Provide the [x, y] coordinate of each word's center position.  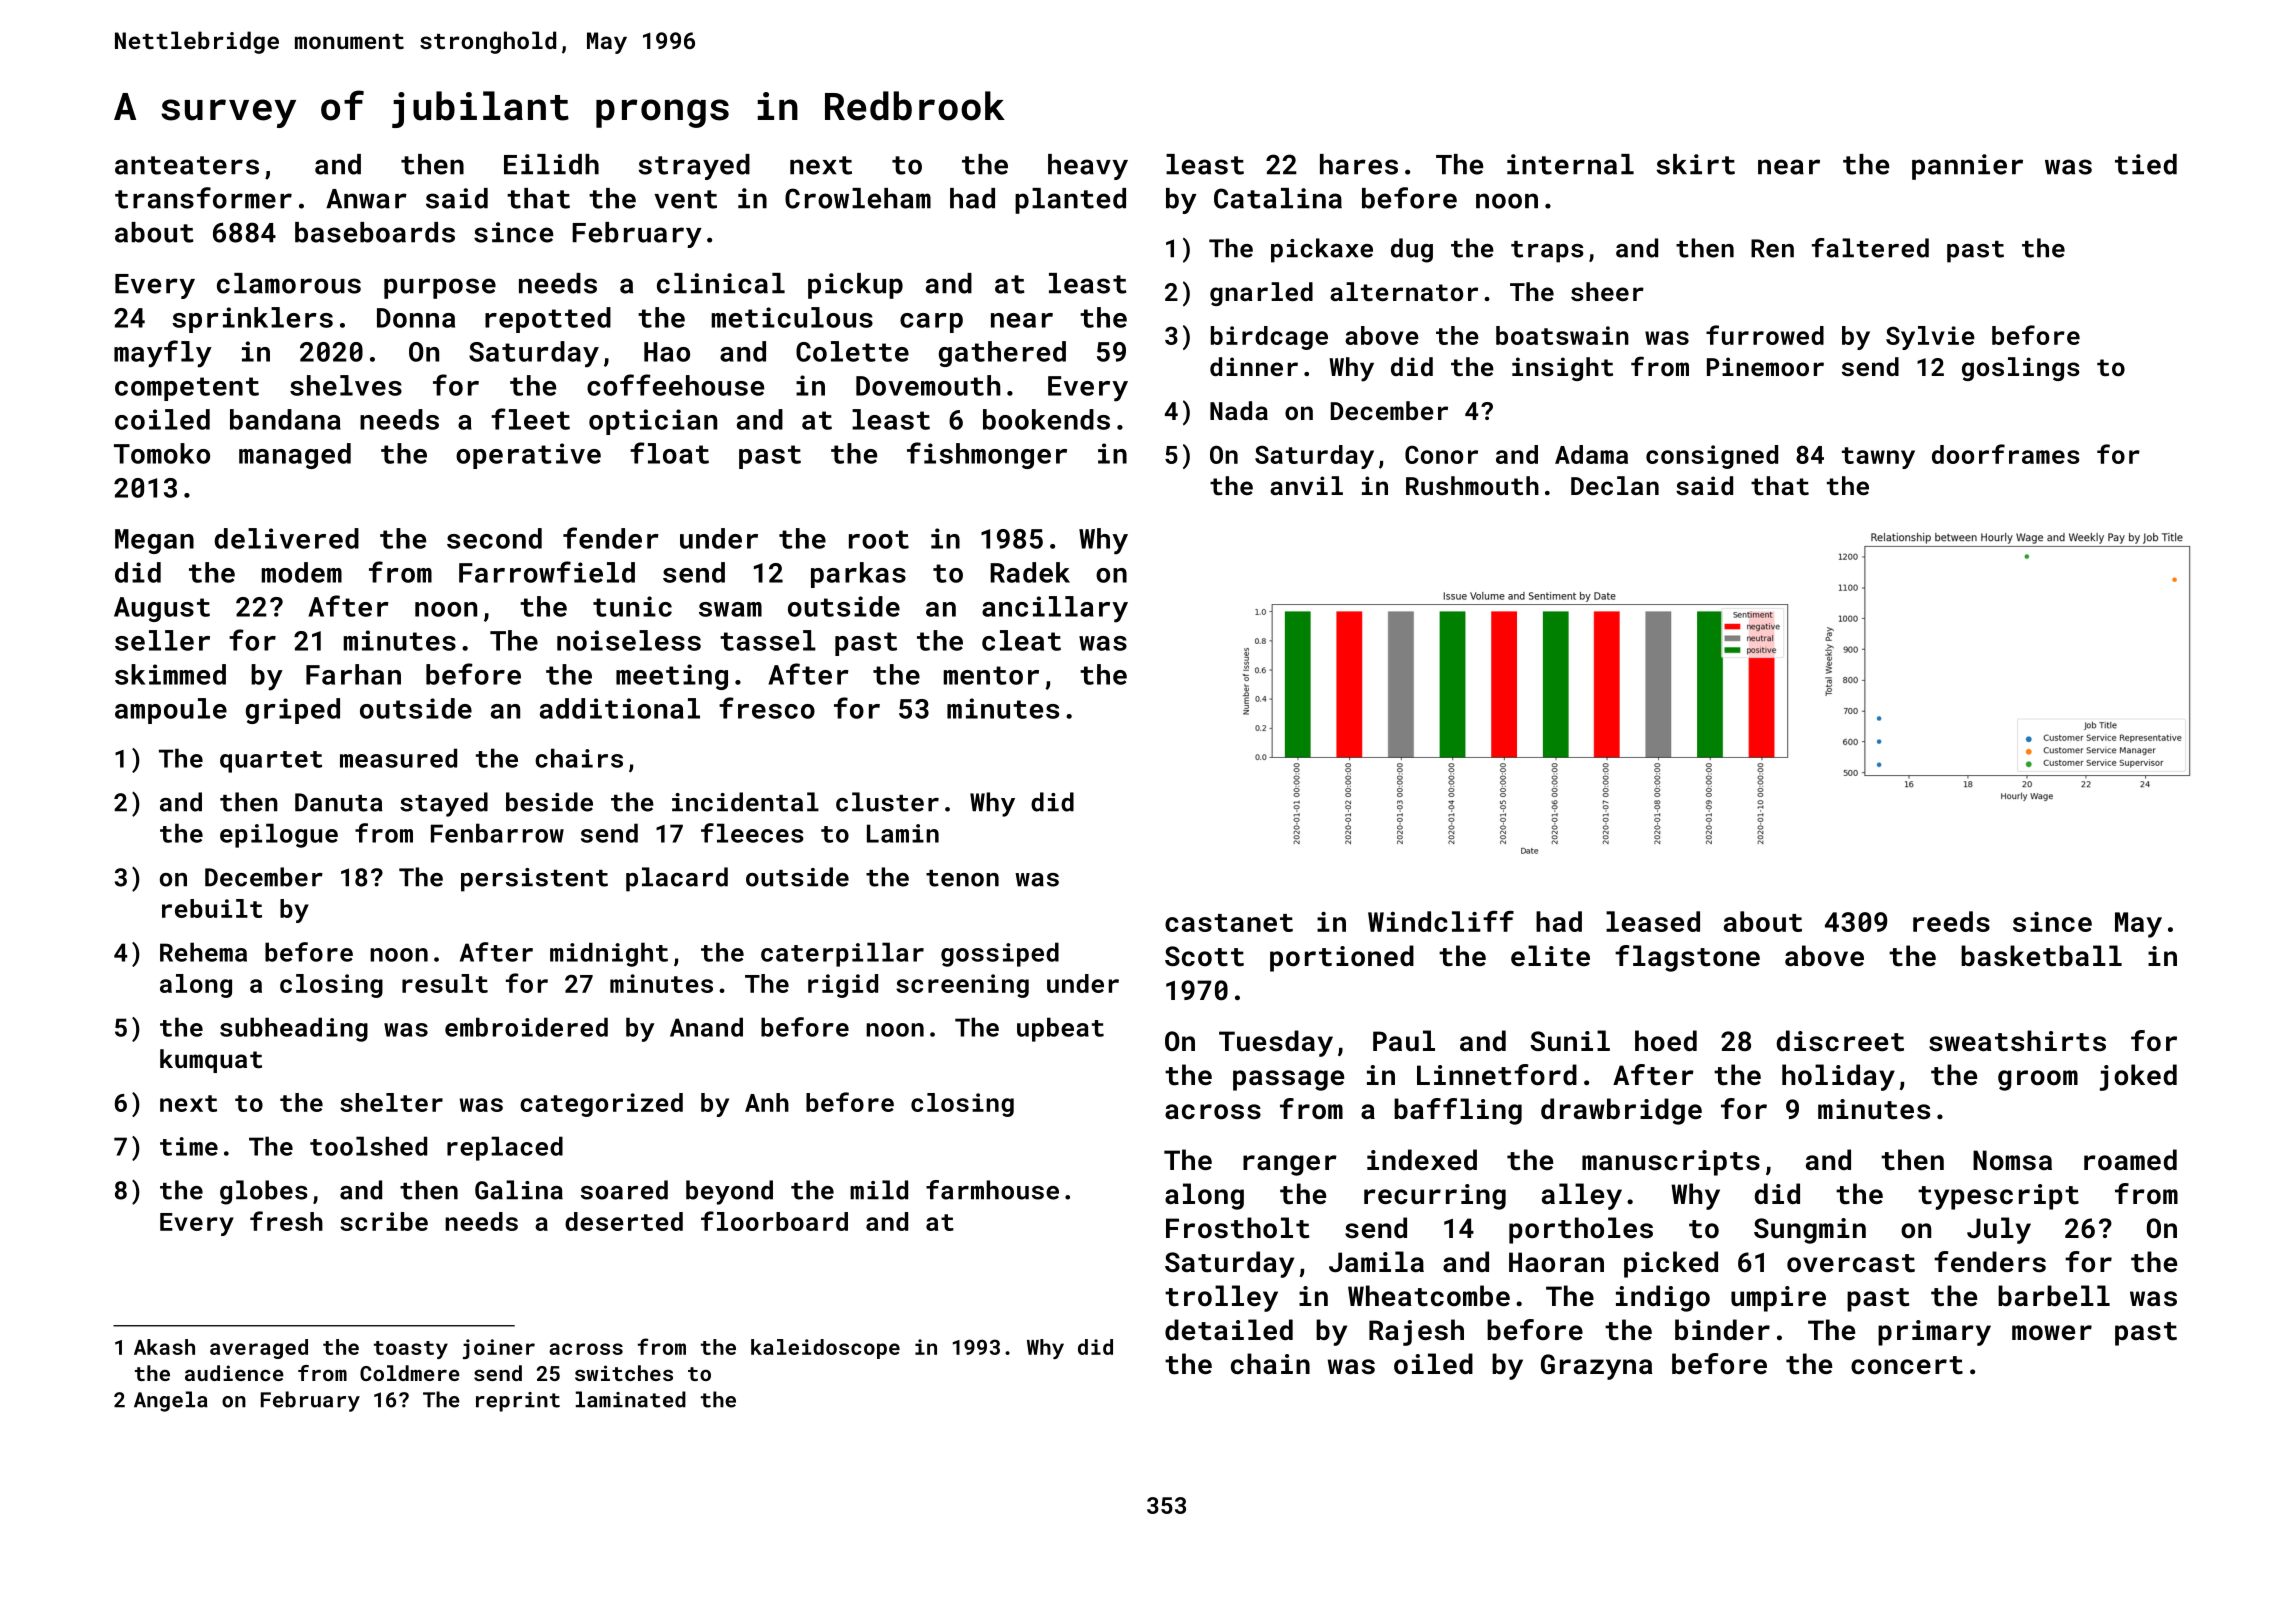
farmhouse [992, 1190]
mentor [991, 675]
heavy [1088, 167]
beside [549, 802]
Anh [767, 1102]
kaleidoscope [825, 1349]
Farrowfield [547, 572]
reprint [518, 1402]
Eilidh [551, 164]
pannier [1967, 167]
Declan [1615, 485]
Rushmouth [1472, 485]
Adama [1591, 454]
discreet [1840, 1041]
